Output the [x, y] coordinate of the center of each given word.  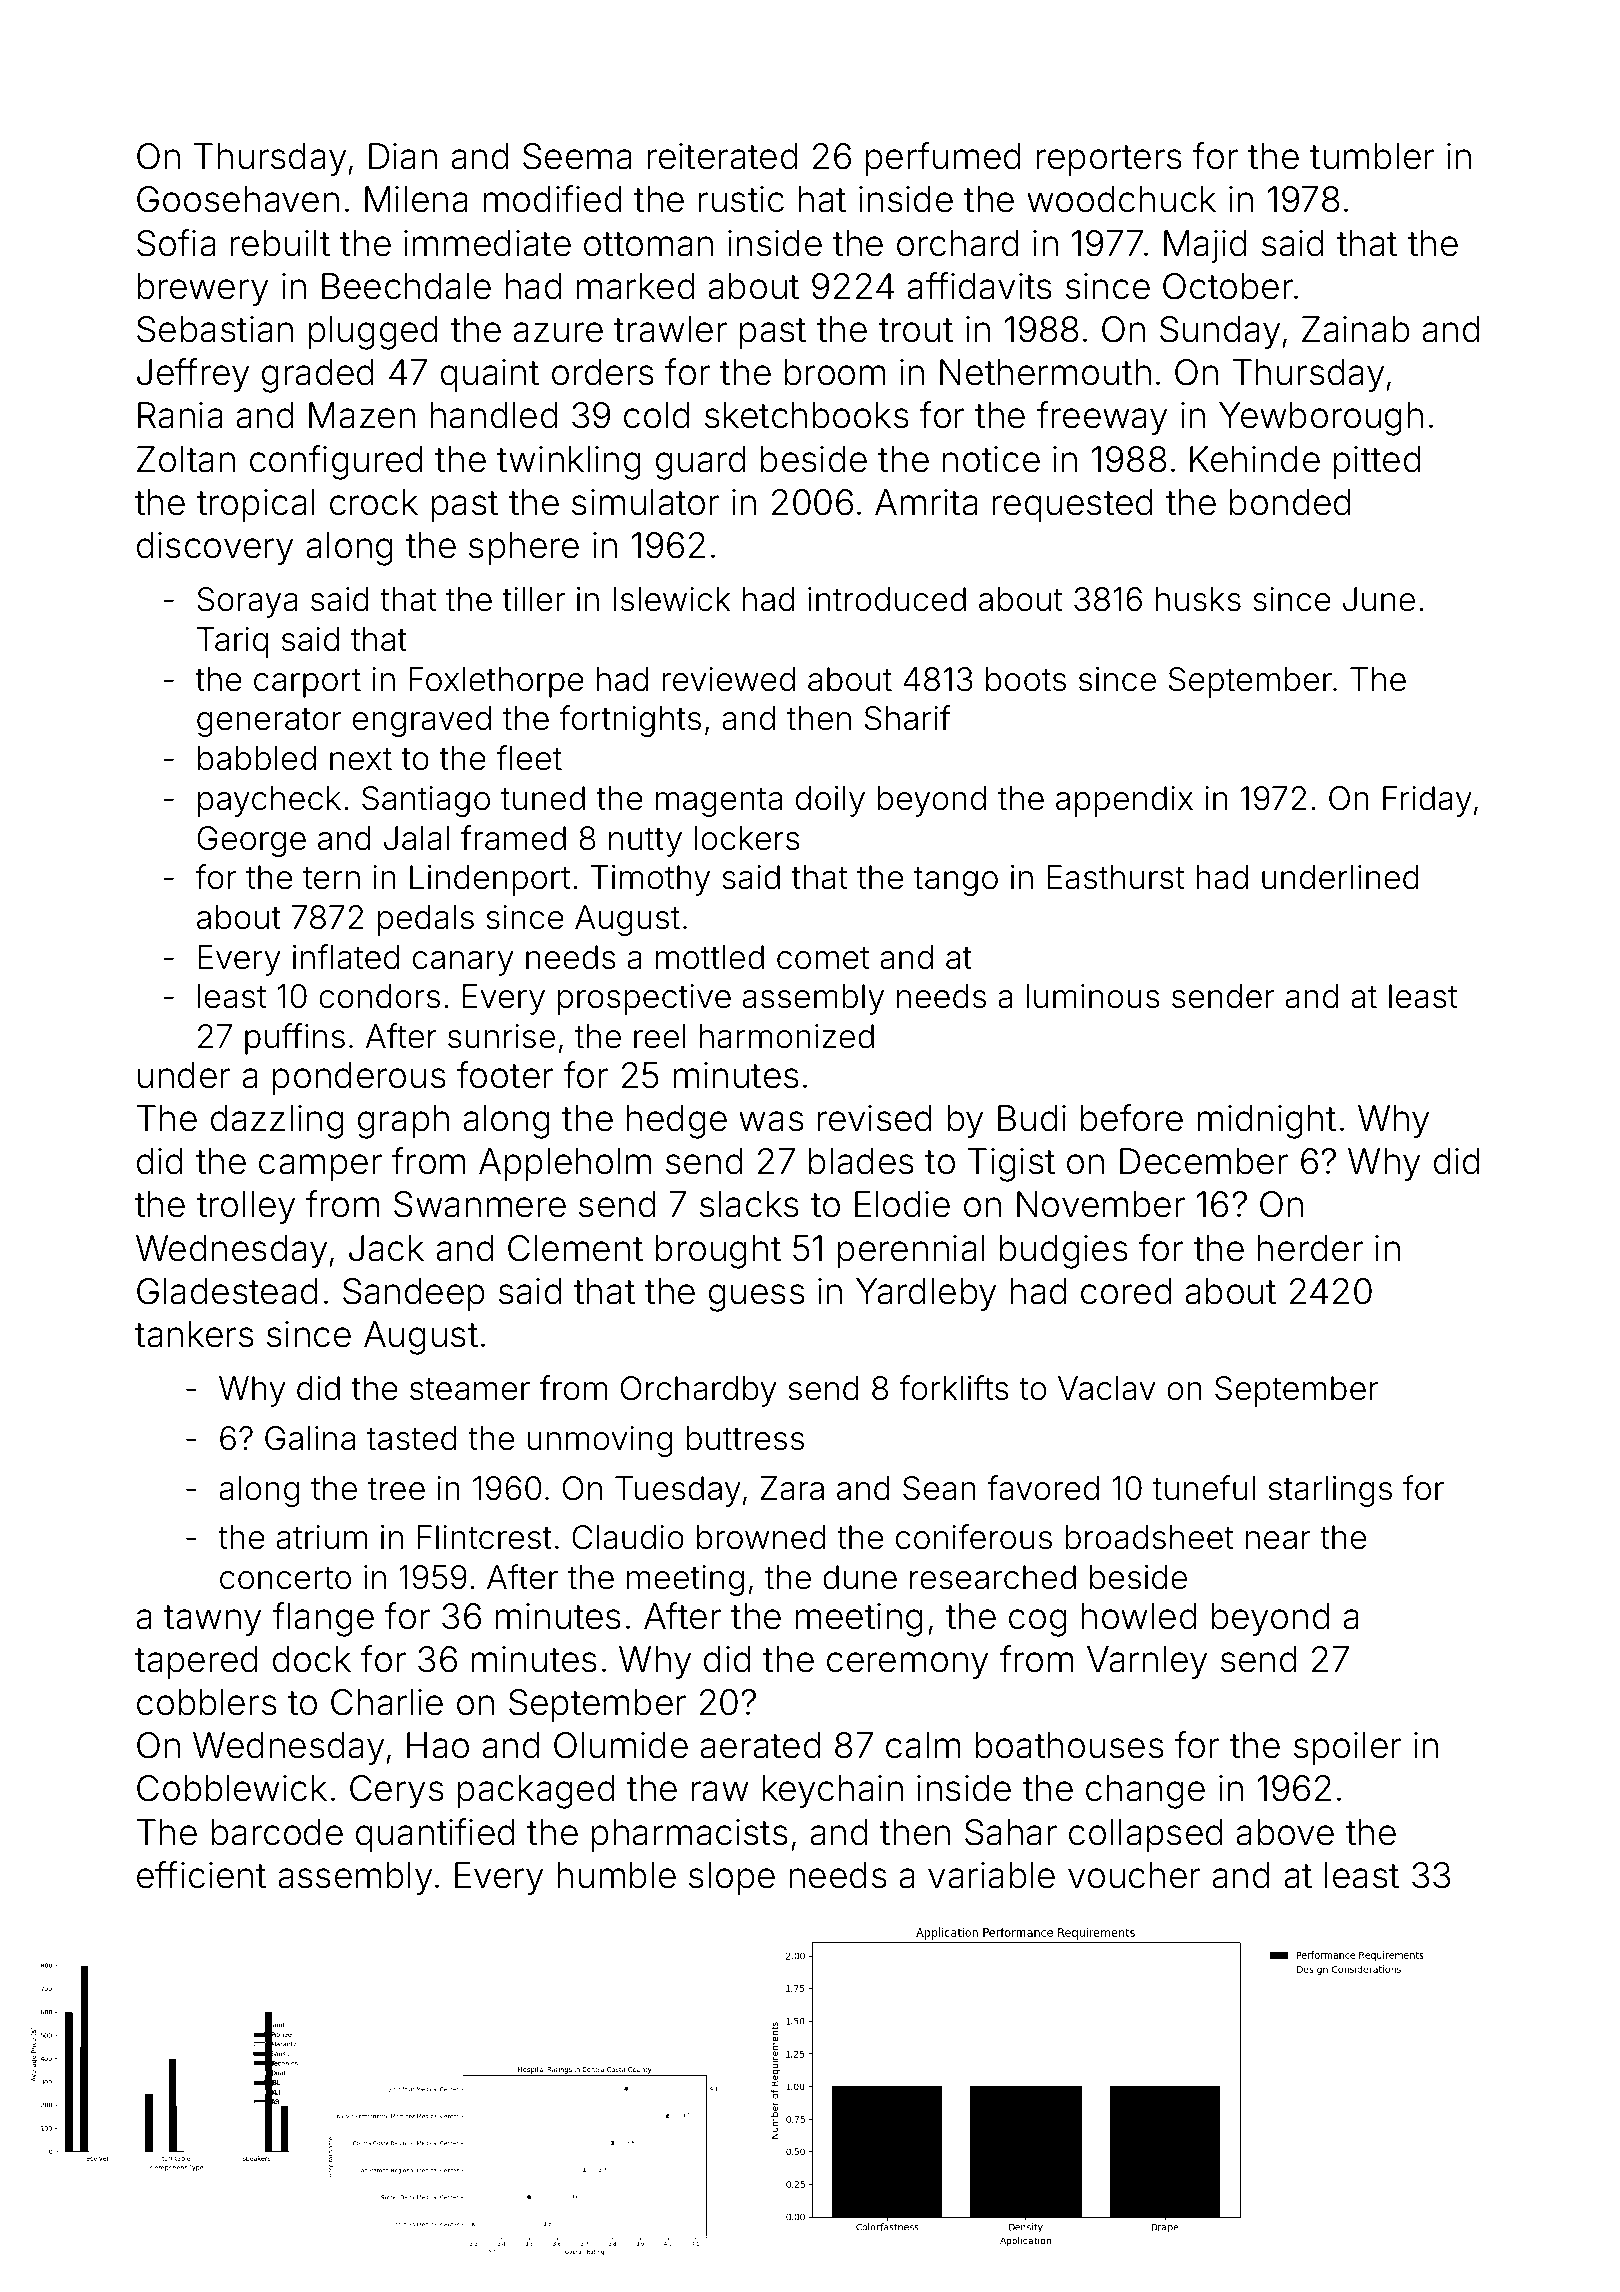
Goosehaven [238, 199]
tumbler [1372, 156]
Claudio [628, 1537]
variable [991, 1875]
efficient [201, 1875]
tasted [412, 1438]
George [251, 841]
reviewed [728, 679]
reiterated [723, 156]
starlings [1330, 1491]
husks [1198, 599]
